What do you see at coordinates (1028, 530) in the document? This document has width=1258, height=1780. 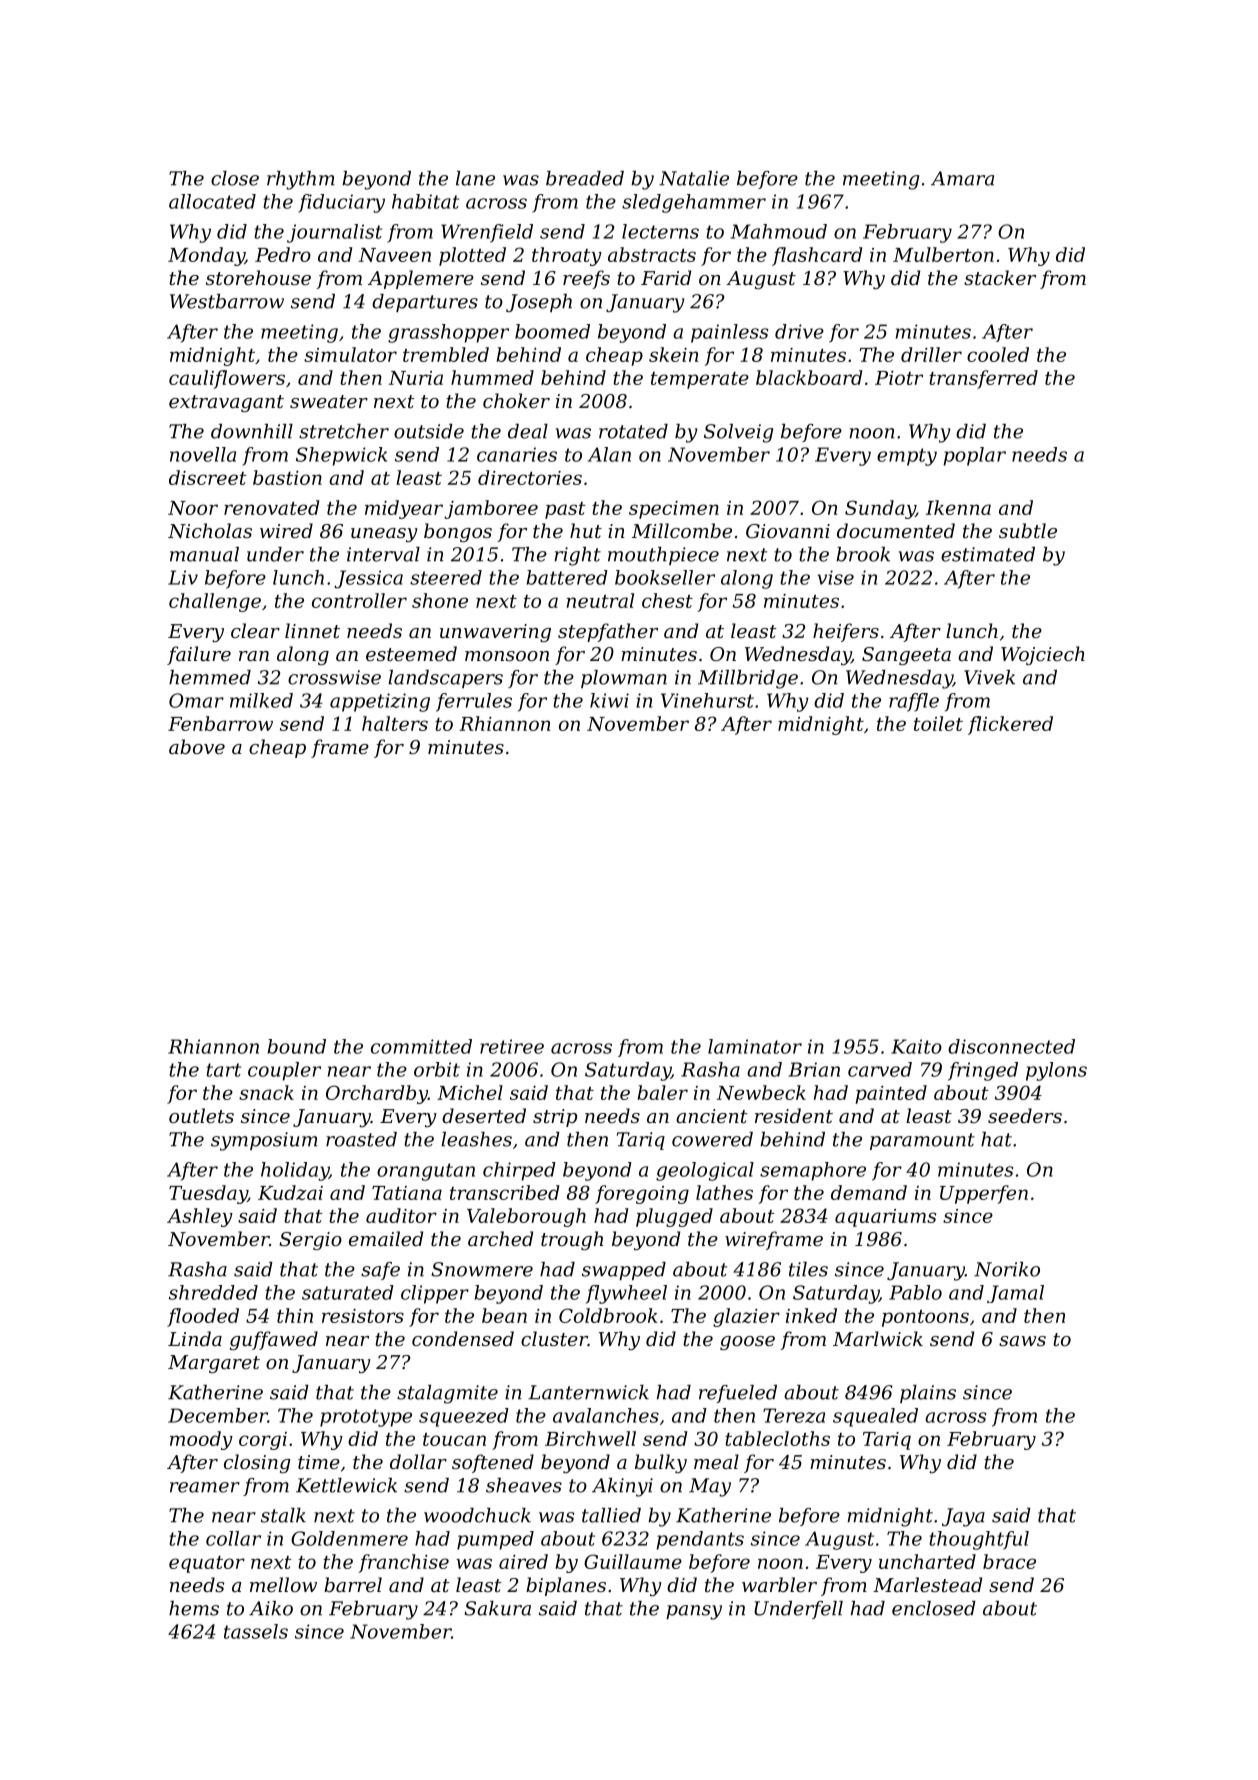 I see `subtle` at bounding box center [1028, 530].
